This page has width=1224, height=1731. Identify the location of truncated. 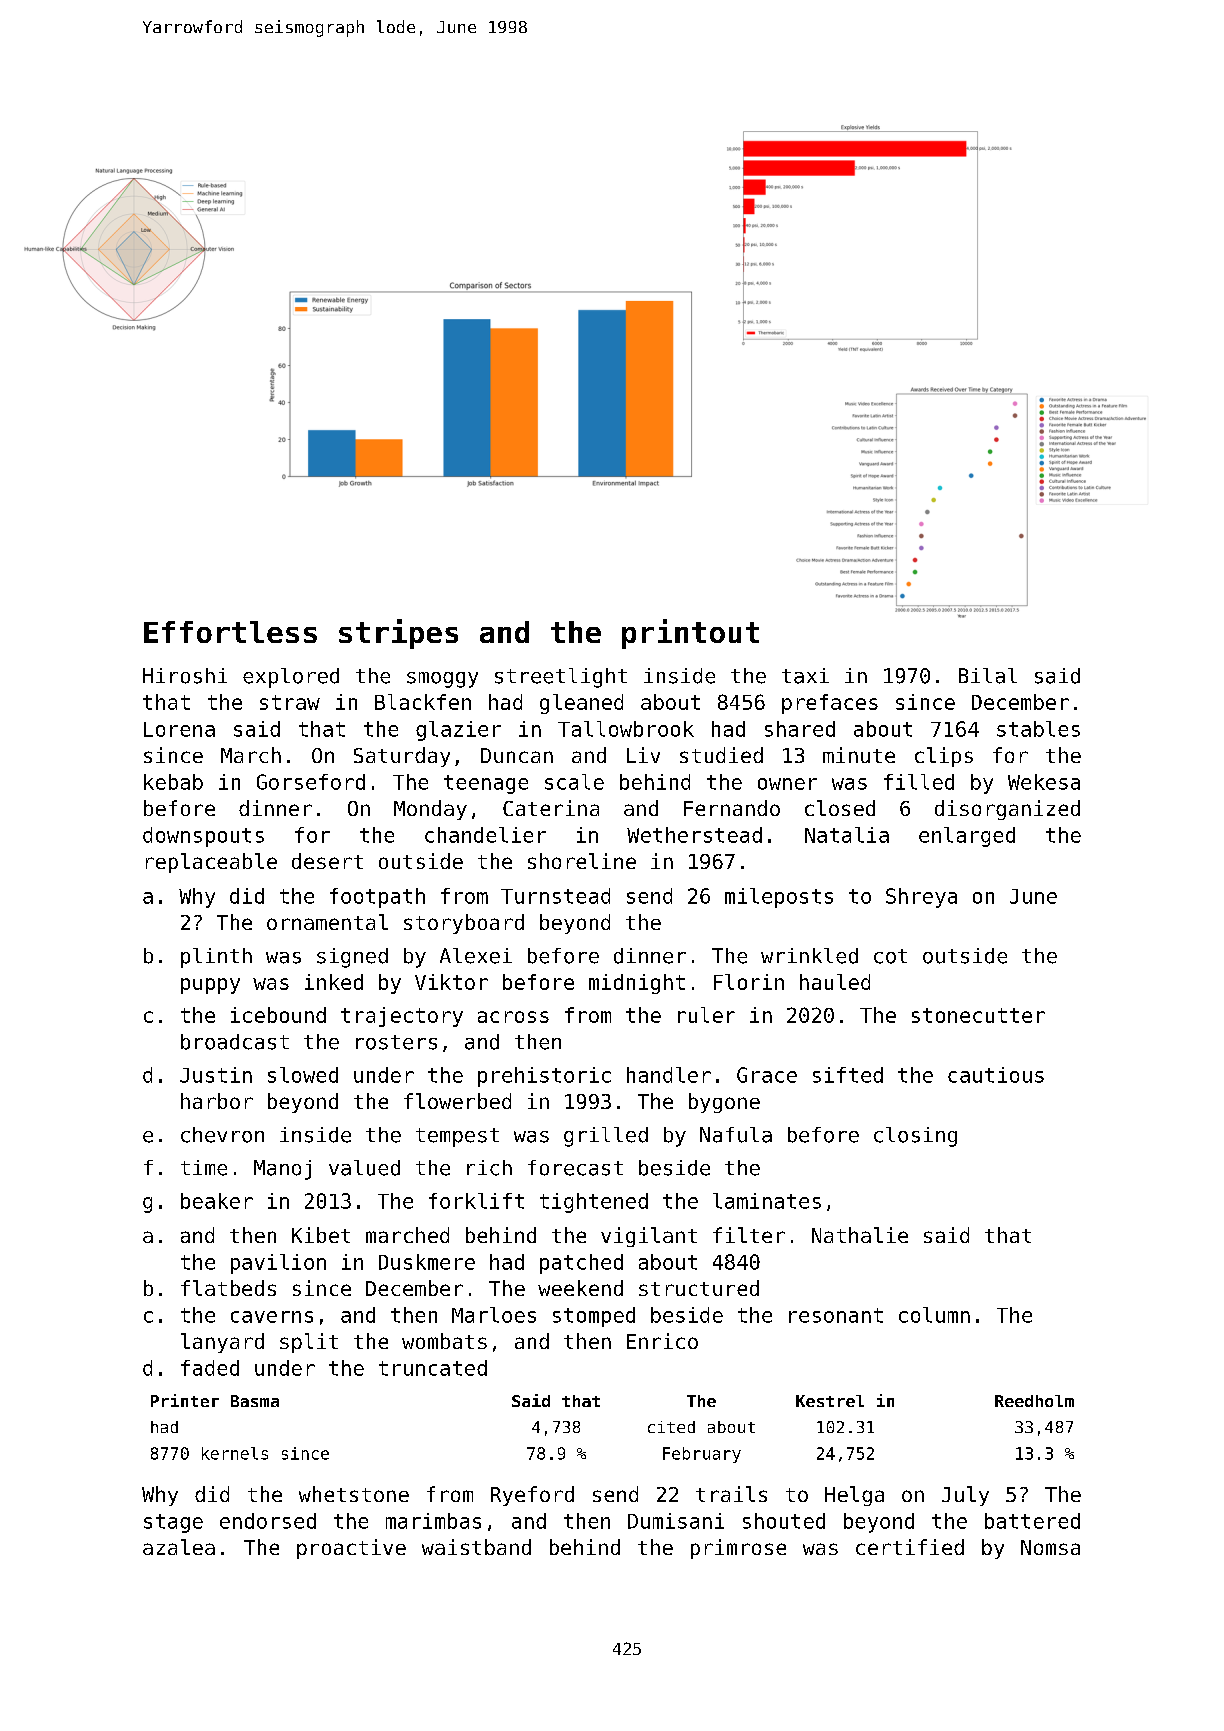
(433, 1368).
